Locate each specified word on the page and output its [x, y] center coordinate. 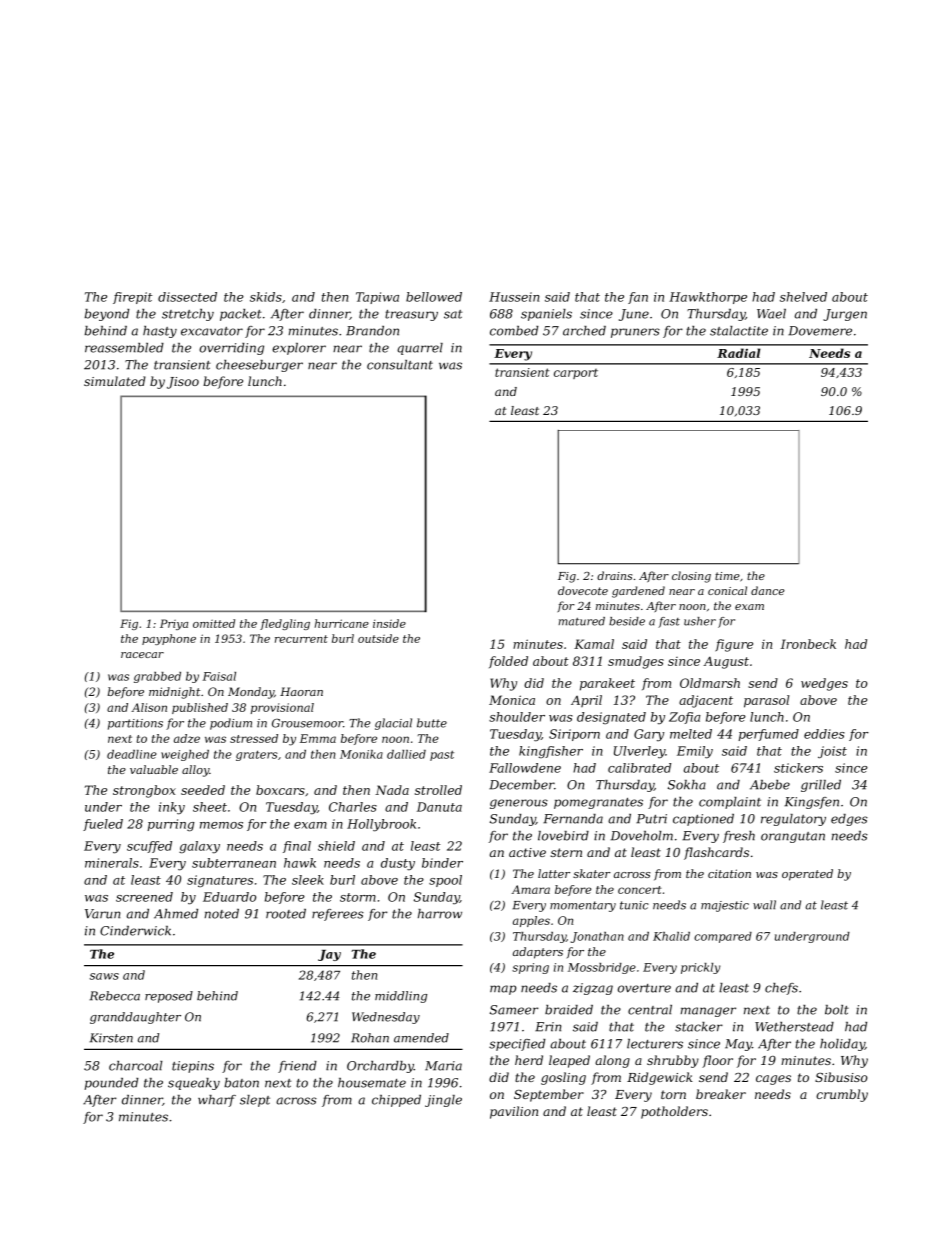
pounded [111, 1084]
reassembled [124, 348]
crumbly [842, 1095]
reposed [169, 997]
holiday [842, 1045]
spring [530, 968]
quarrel [420, 349]
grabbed [157, 677]
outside [378, 638]
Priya [174, 624]
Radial [738, 353]
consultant [400, 365]
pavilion [514, 1112]
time [727, 576]
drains [614, 575]
